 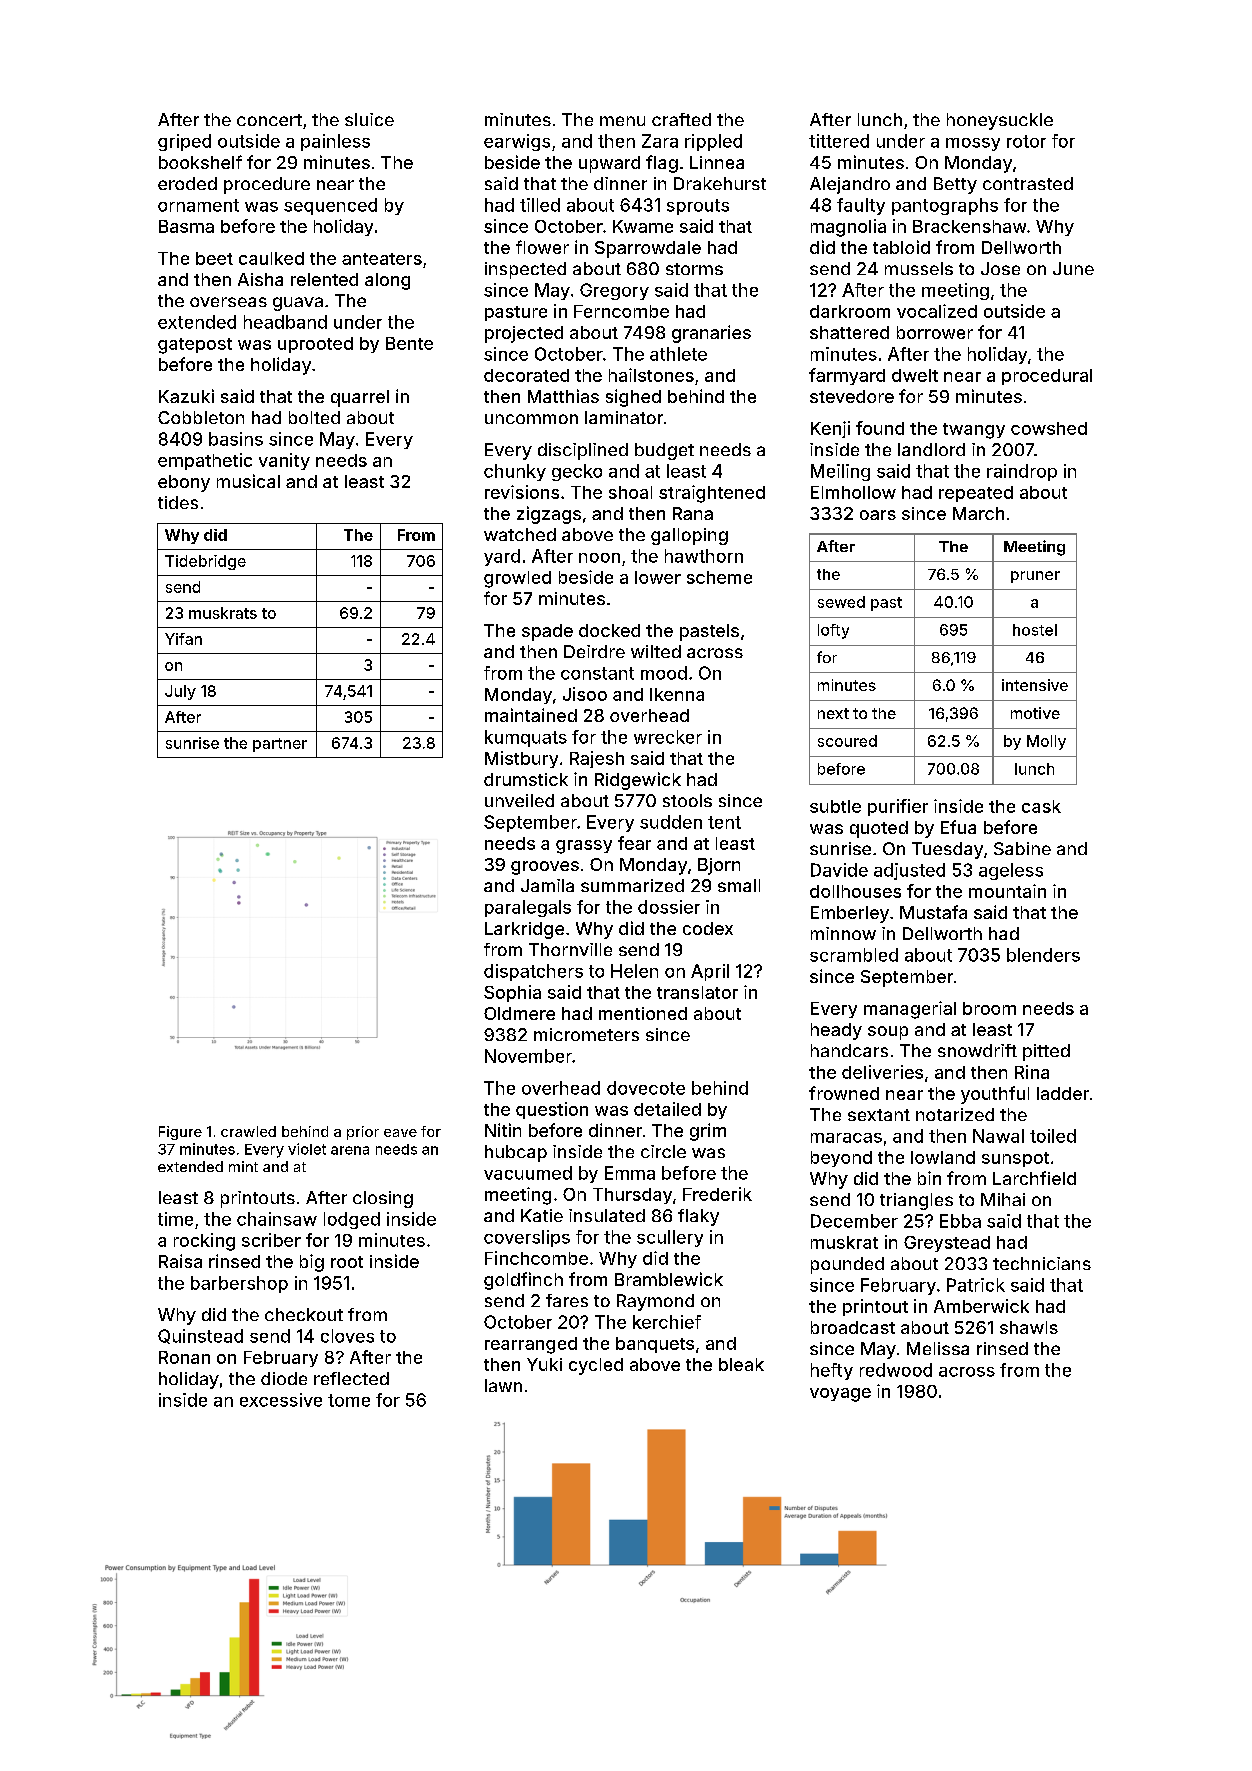 I want to click on tent, so click(x=724, y=822).
